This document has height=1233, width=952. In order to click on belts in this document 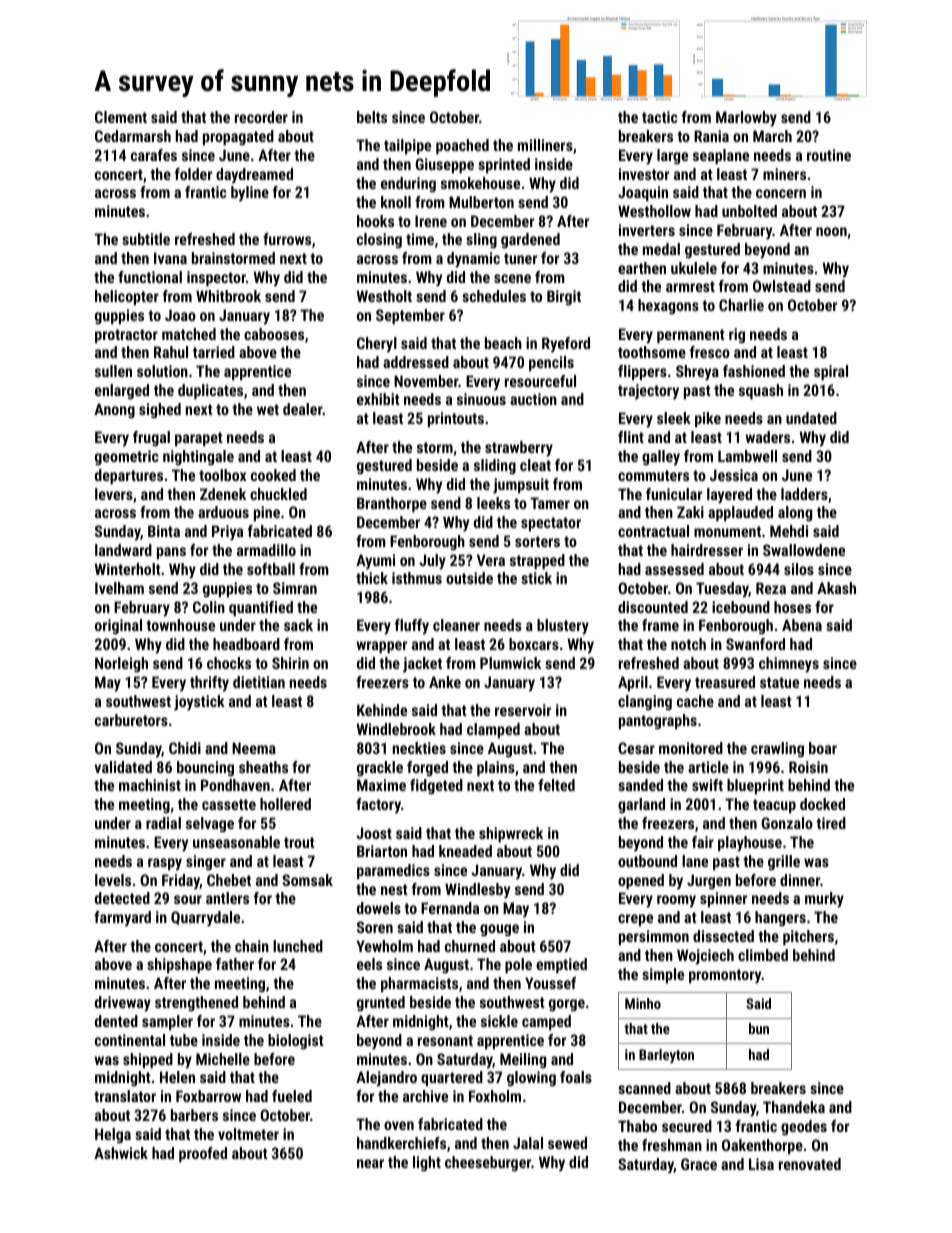, I will do `click(372, 117)`.
